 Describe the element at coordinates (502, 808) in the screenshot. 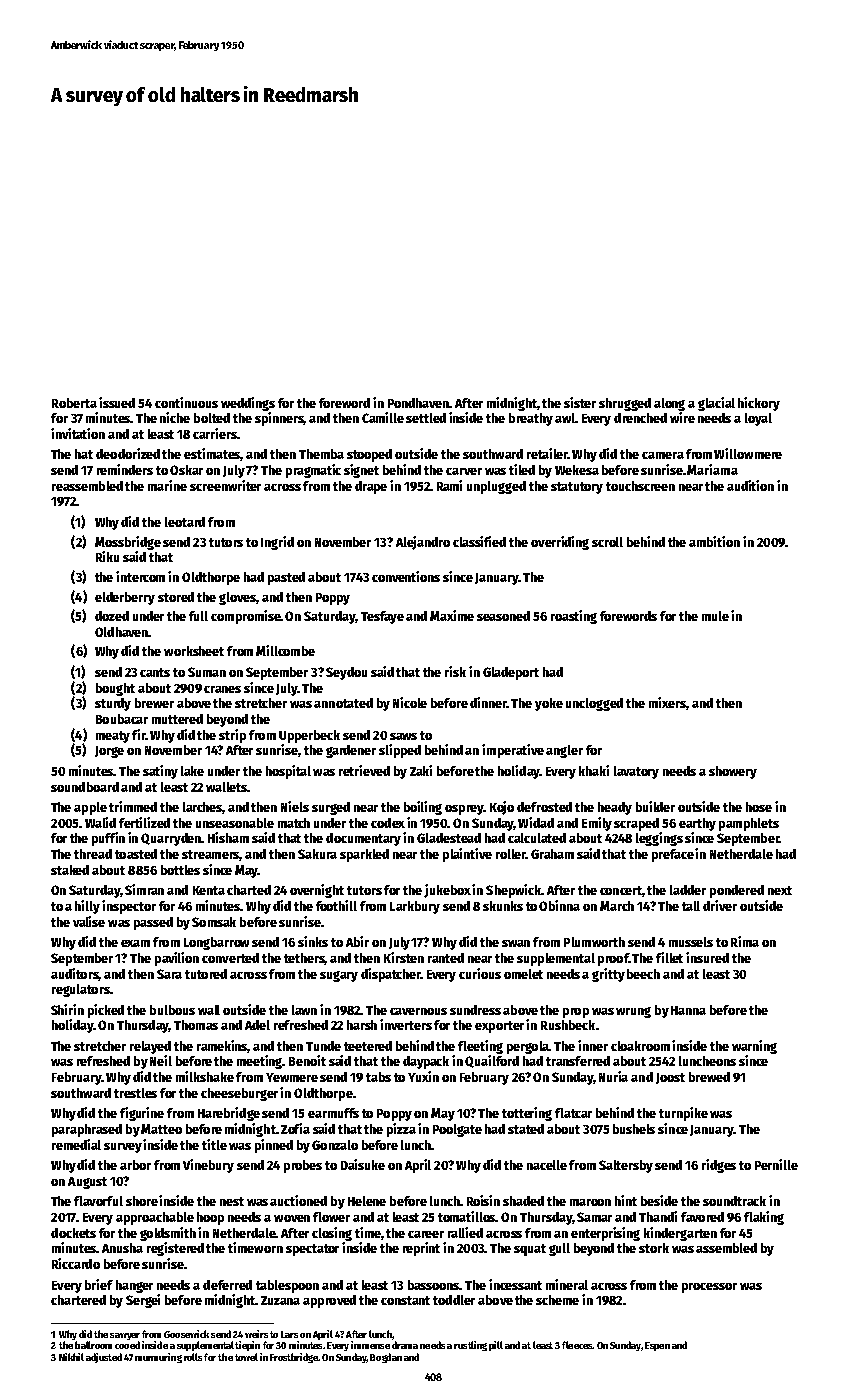

I see `Kojo` at that location.
